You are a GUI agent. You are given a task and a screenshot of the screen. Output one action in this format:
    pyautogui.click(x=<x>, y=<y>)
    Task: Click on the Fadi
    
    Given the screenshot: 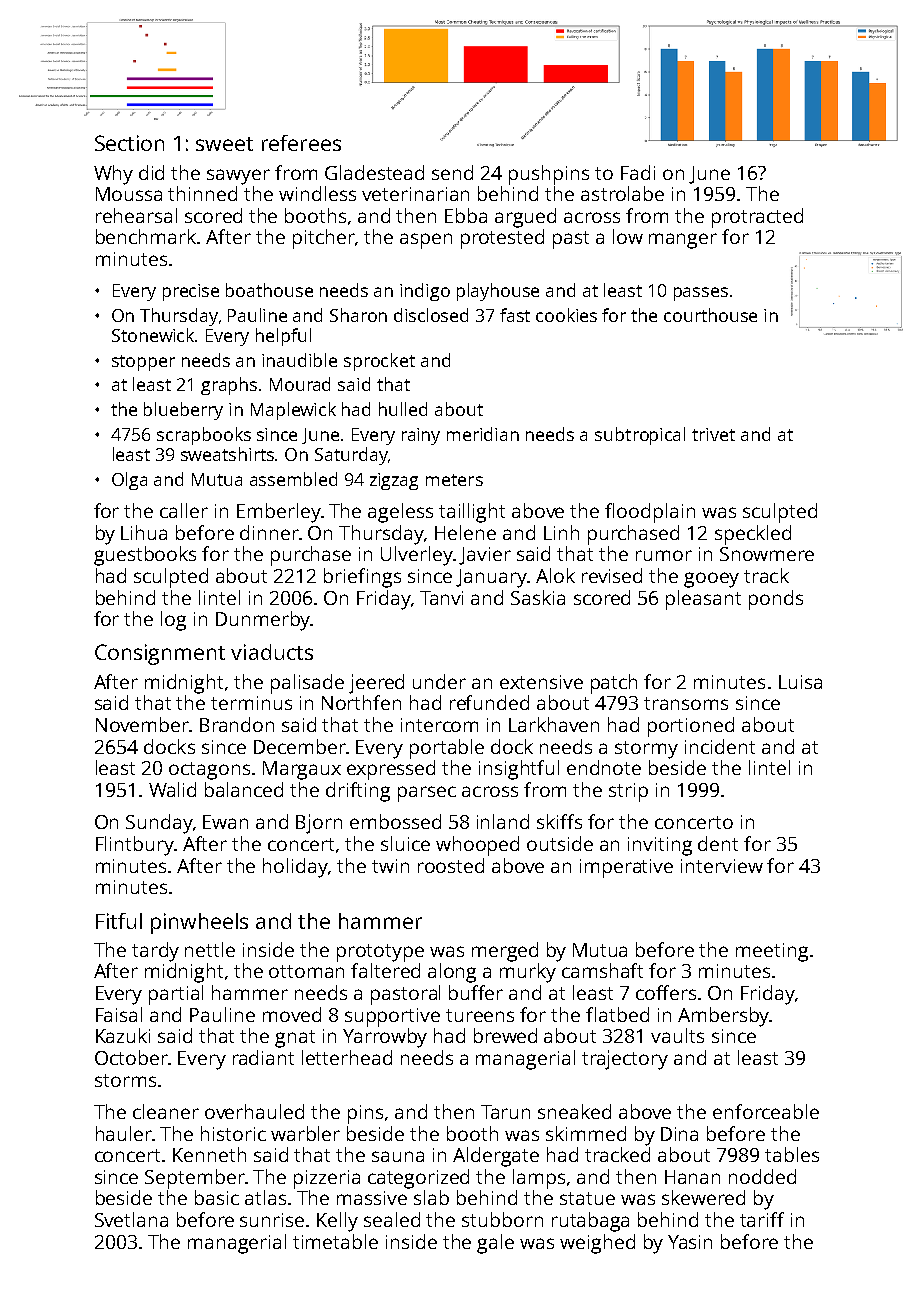 What is the action you would take?
    pyautogui.click(x=638, y=172)
